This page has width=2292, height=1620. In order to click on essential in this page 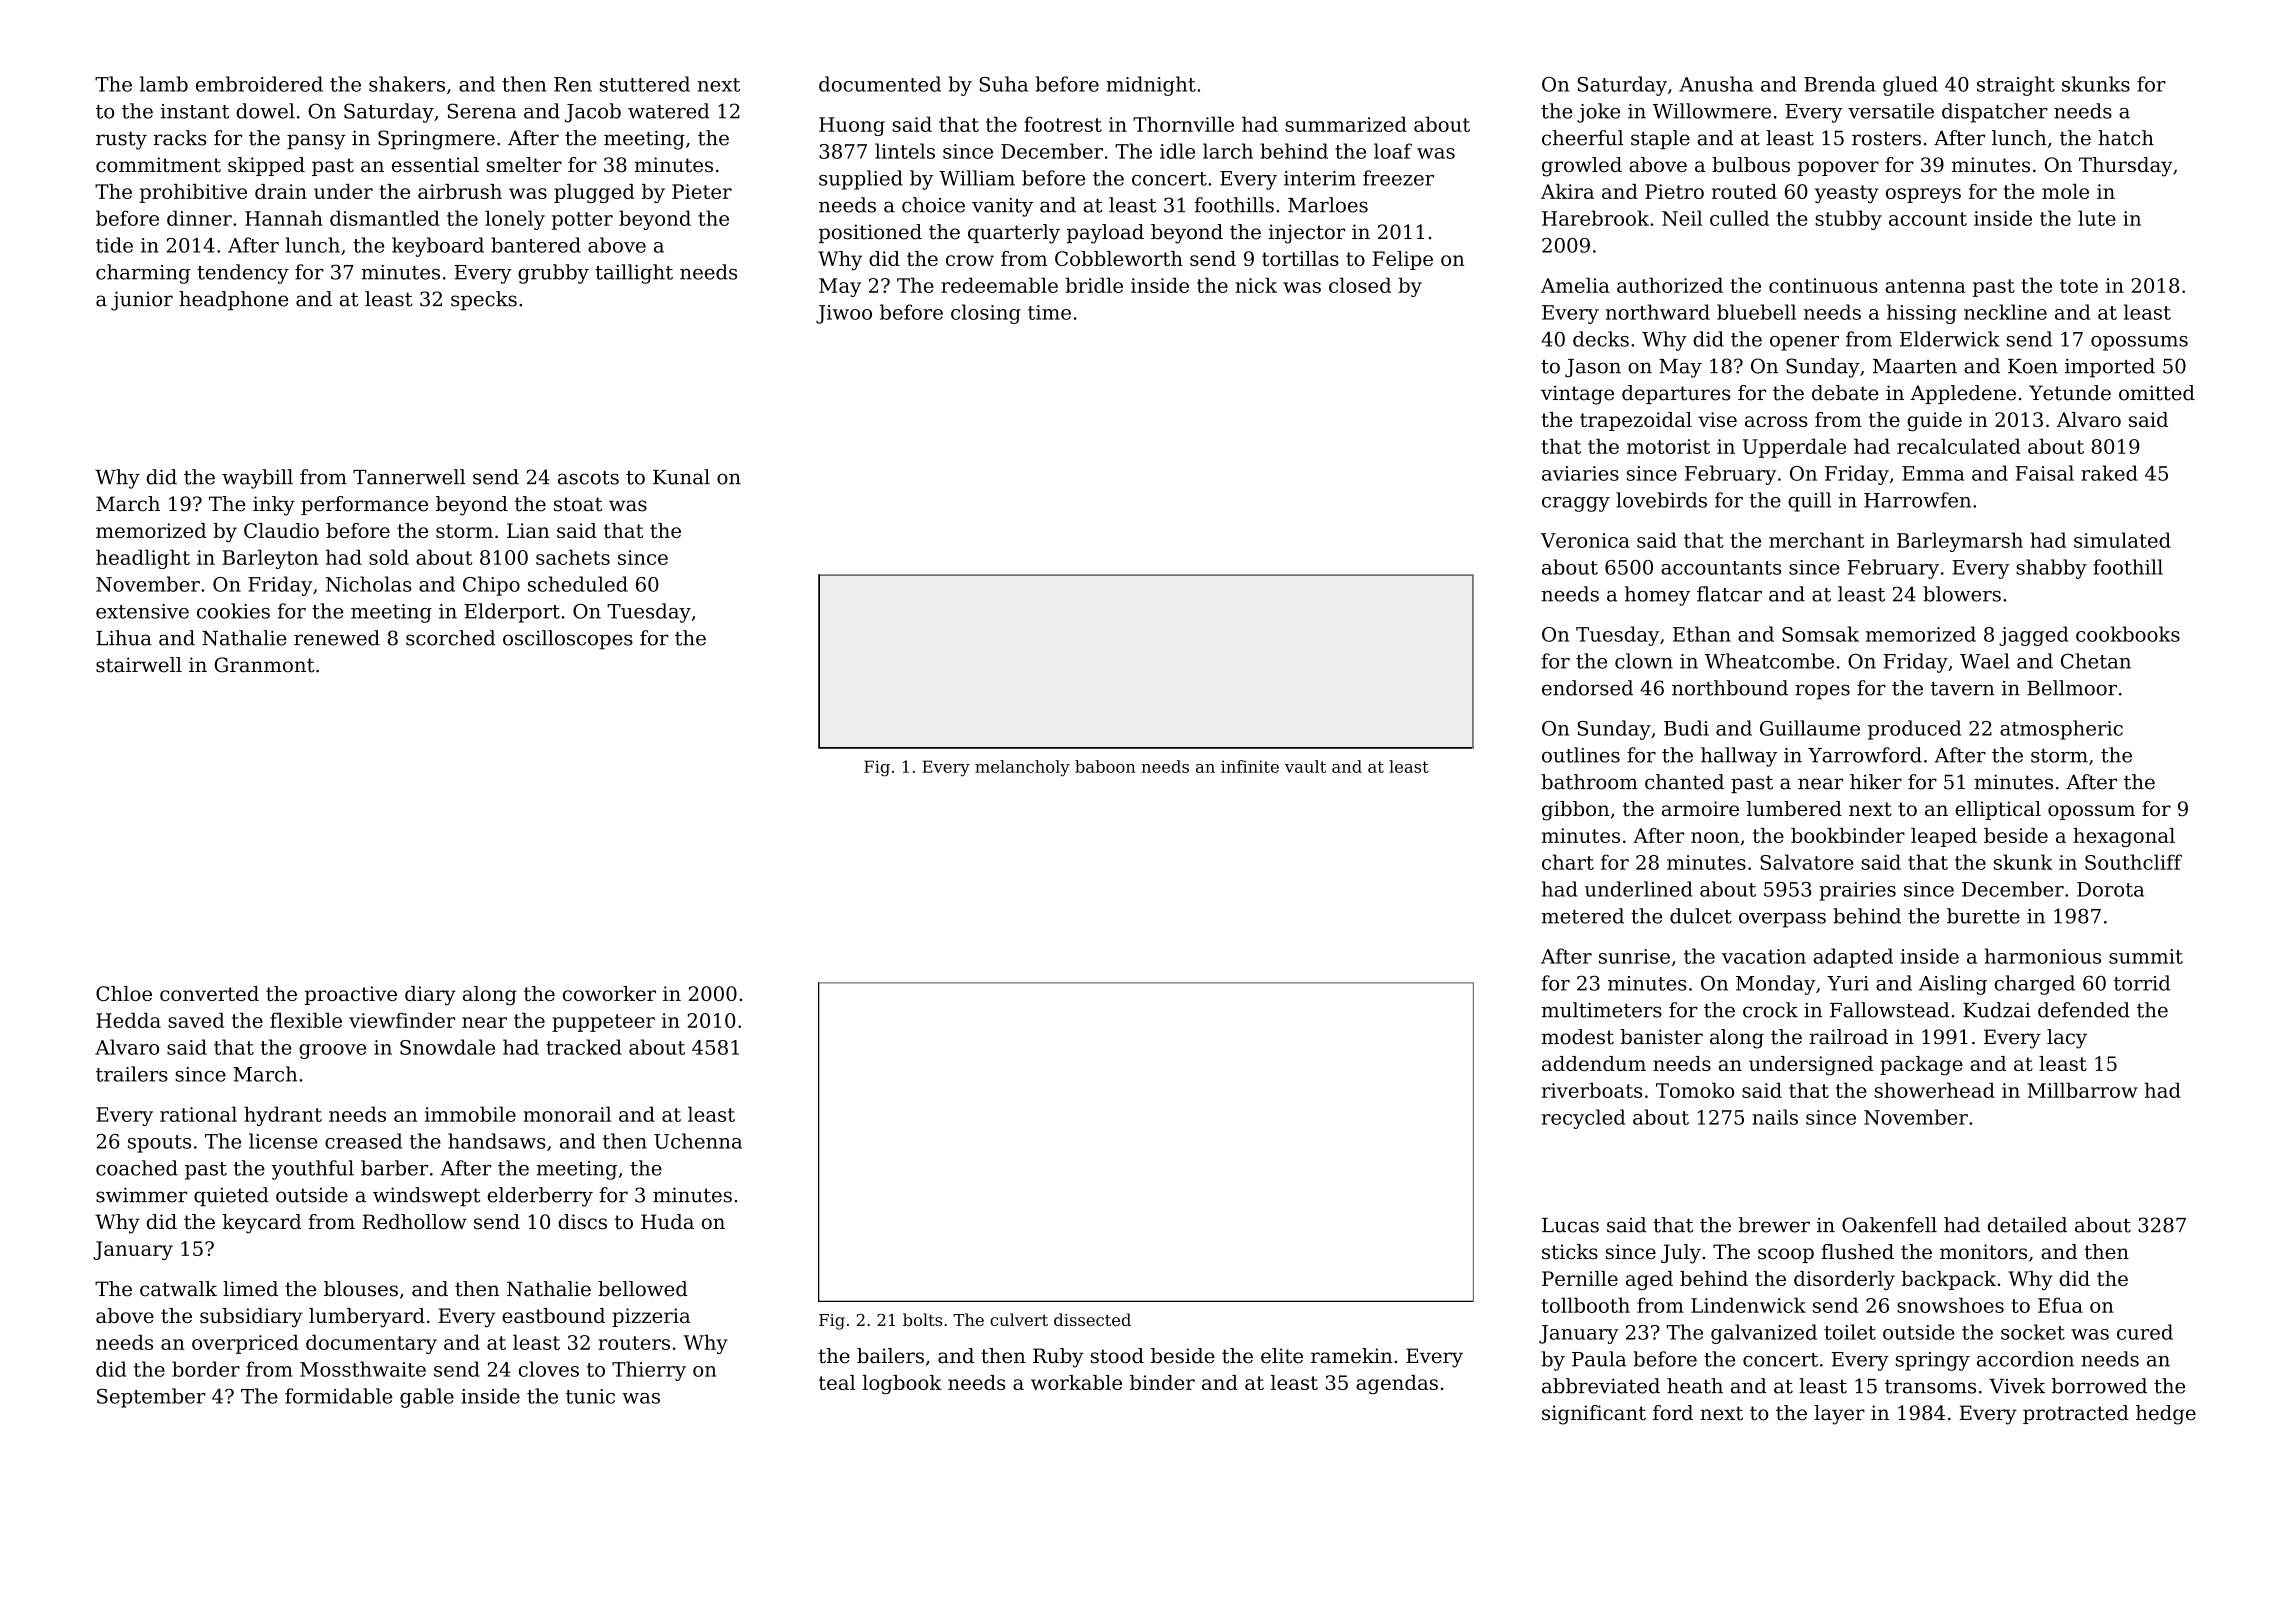, I will do `click(435, 164)`.
